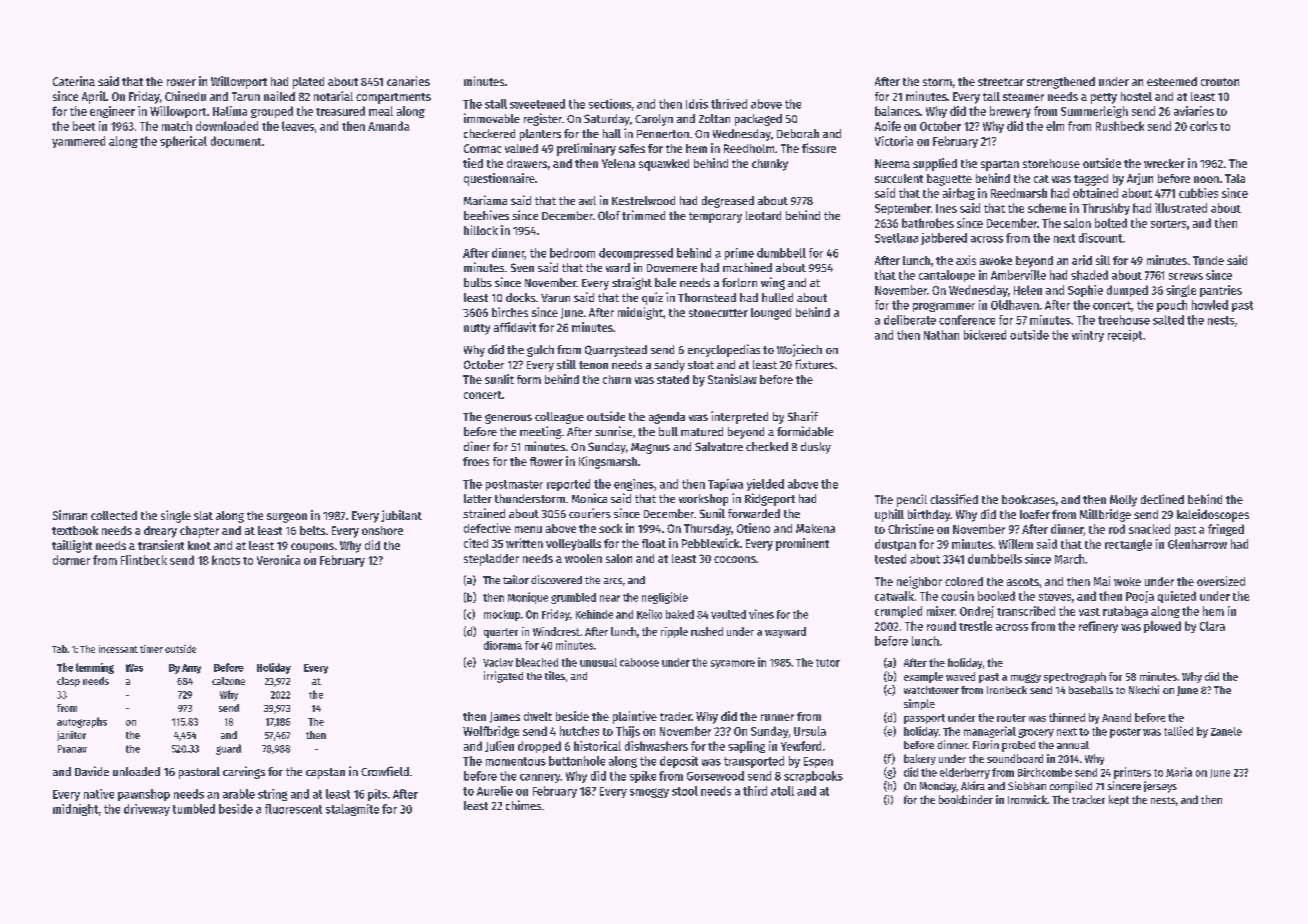 This screenshot has height=924, width=1308. What do you see at coordinates (1162, 499) in the screenshot?
I see `declined` at bounding box center [1162, 499].
